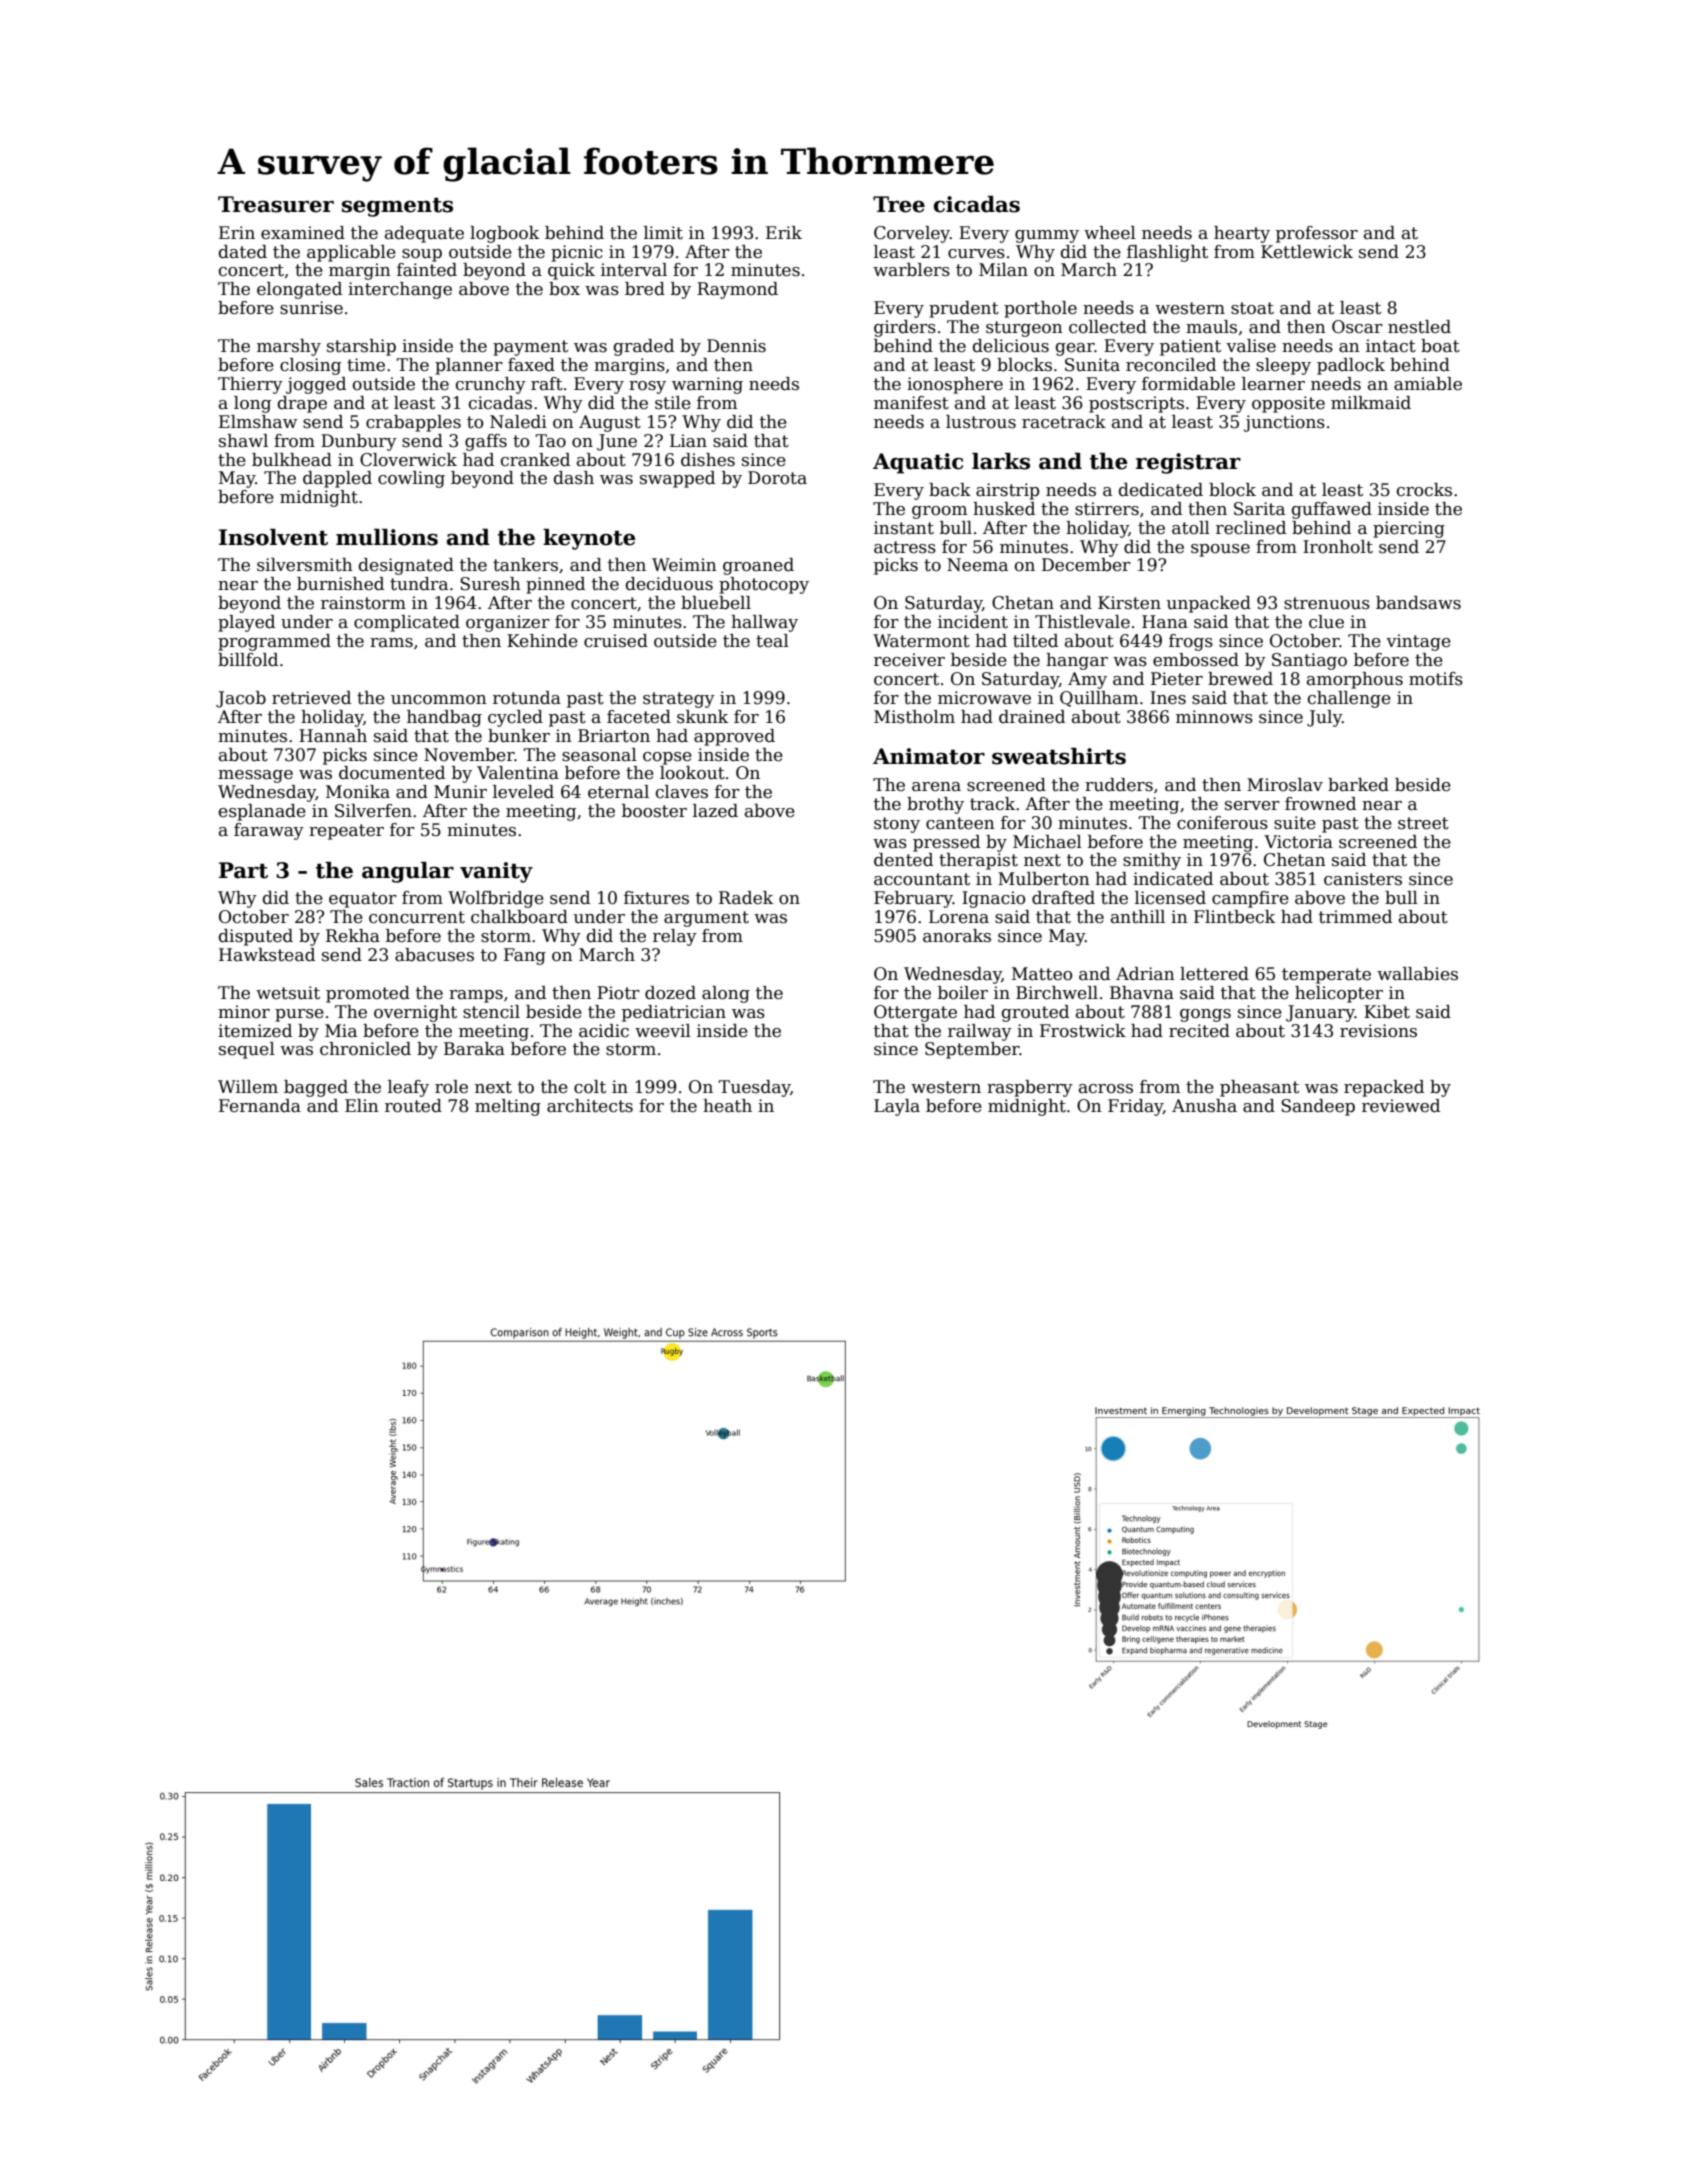 This screenshot has width=1683, height=2178. What do you see at coordinates (1145, 974) in the screenshot?
I see `Adrian` at bounding box center [1145, 974].
